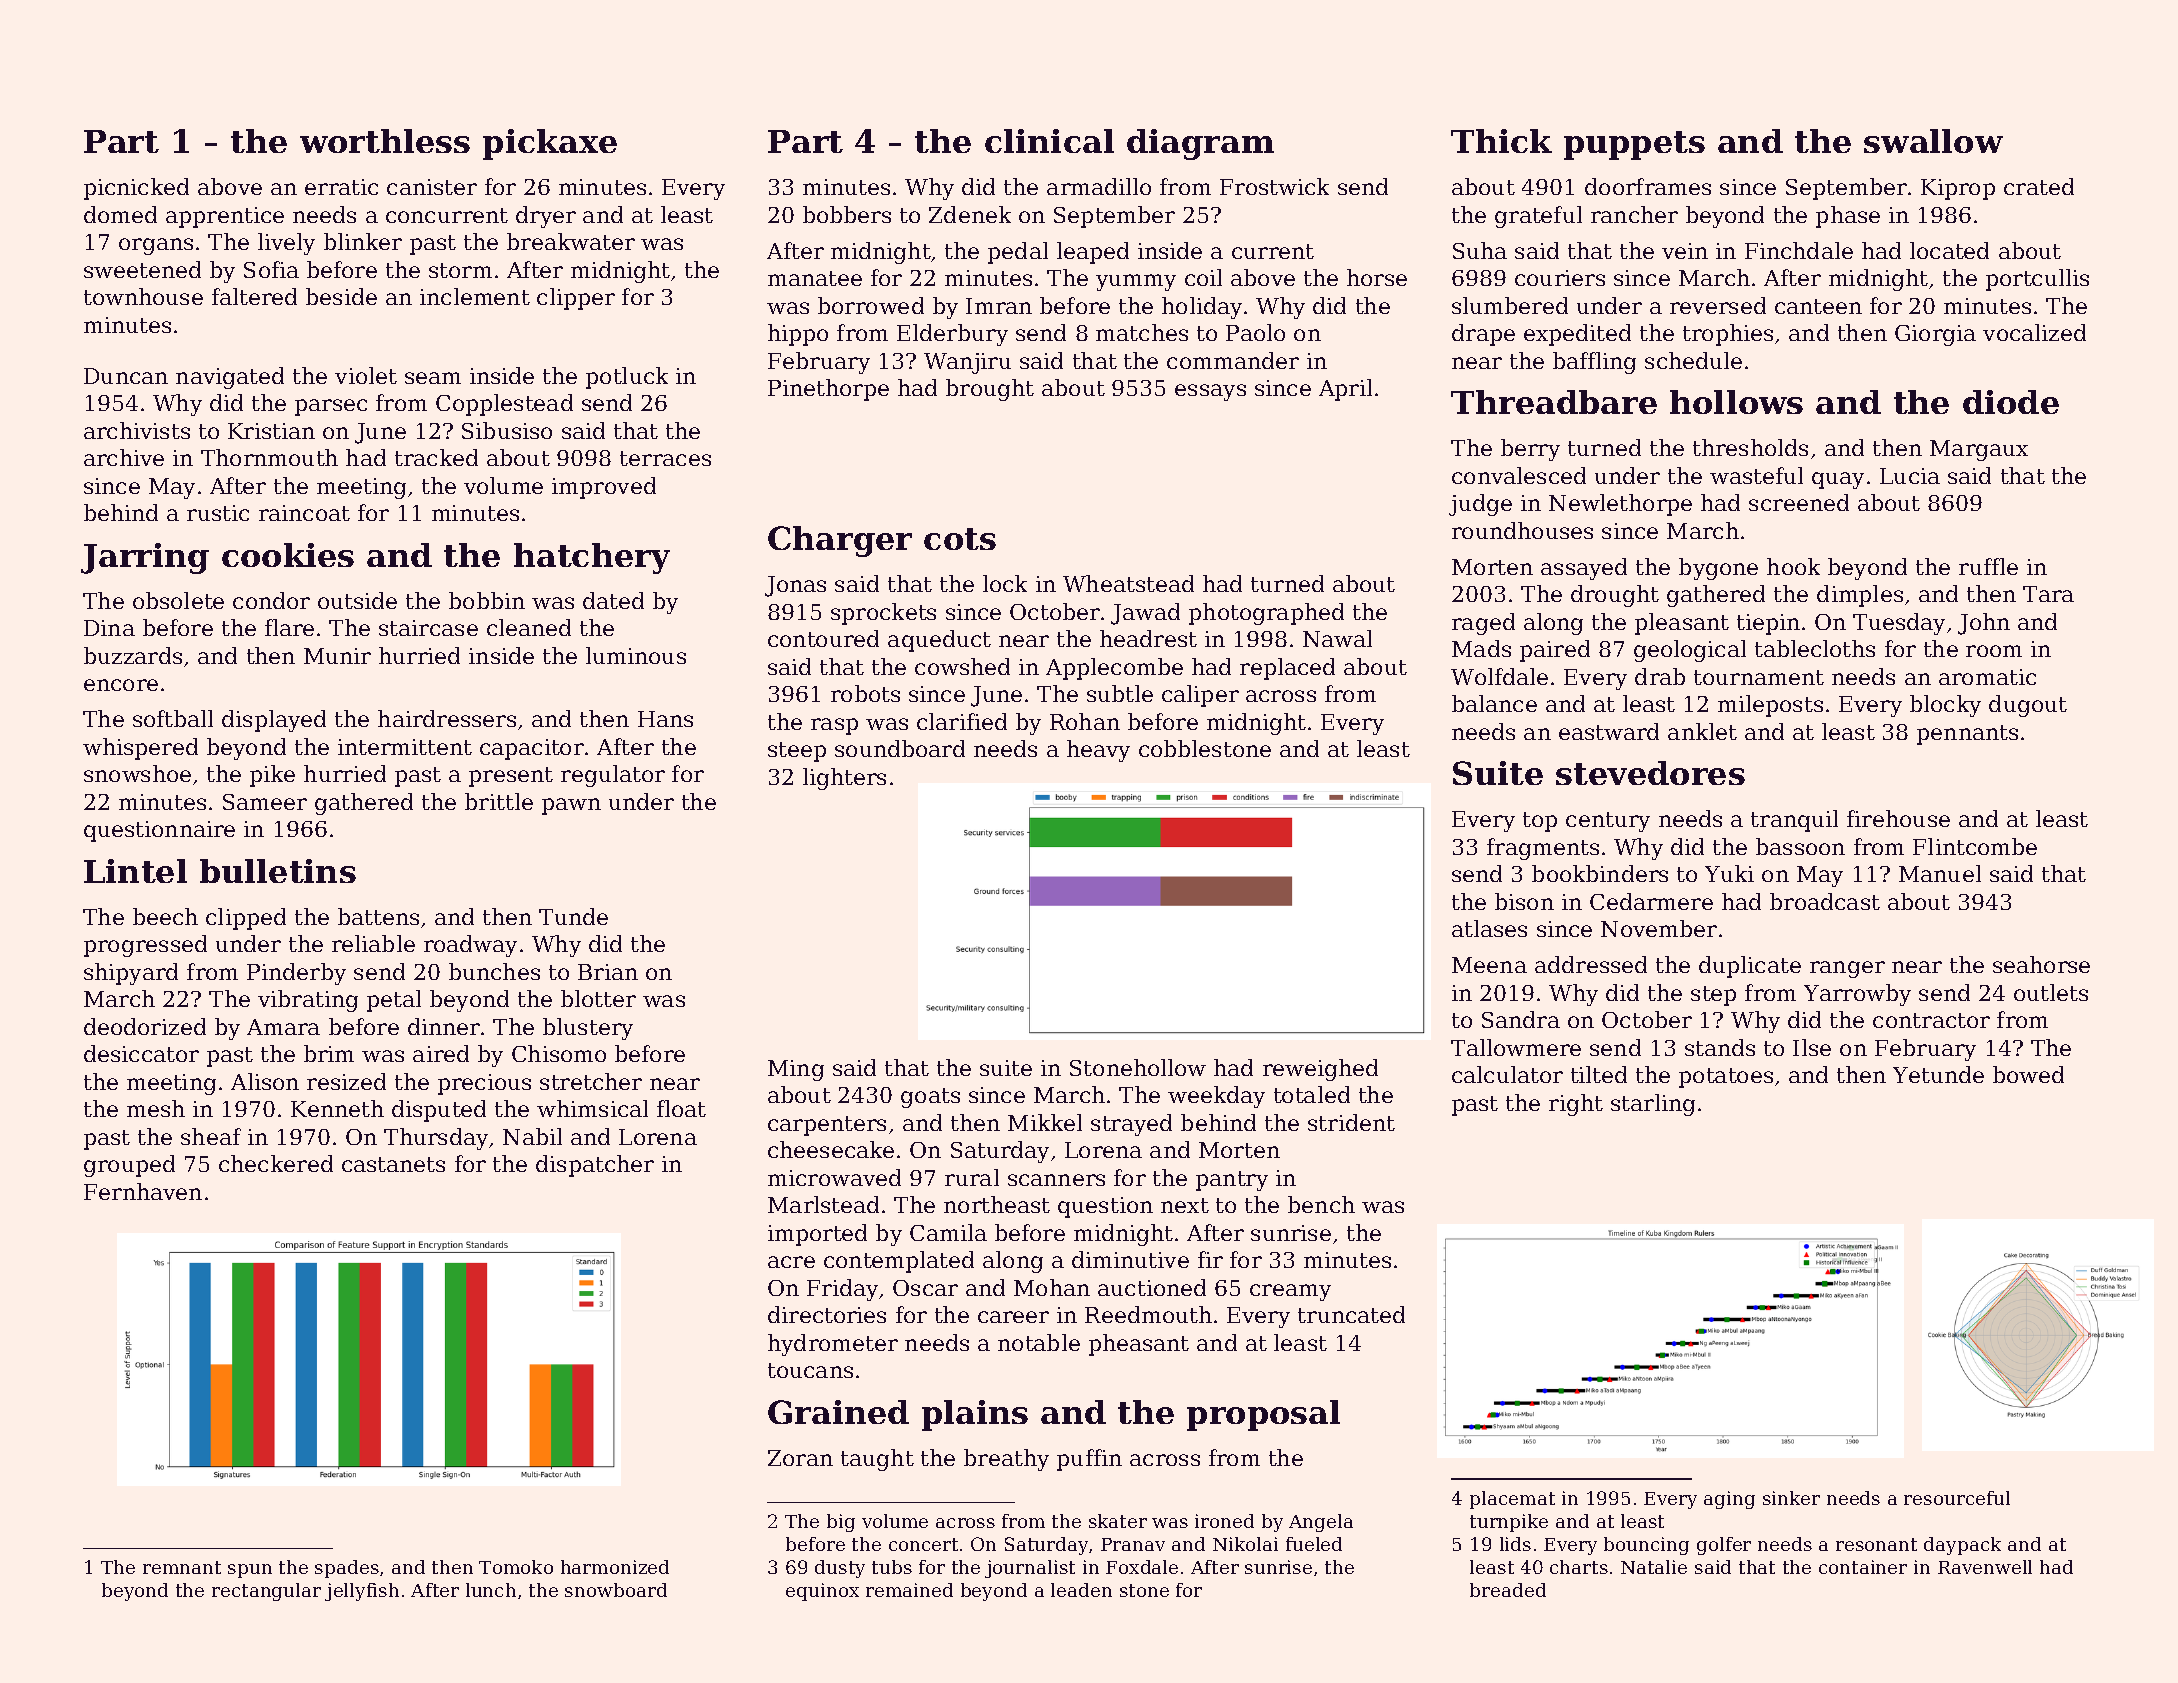 The height and width of the page is (1683, 2178). Describe the element at coordinates (121, 685) in the page. I see `encore` at that location.
